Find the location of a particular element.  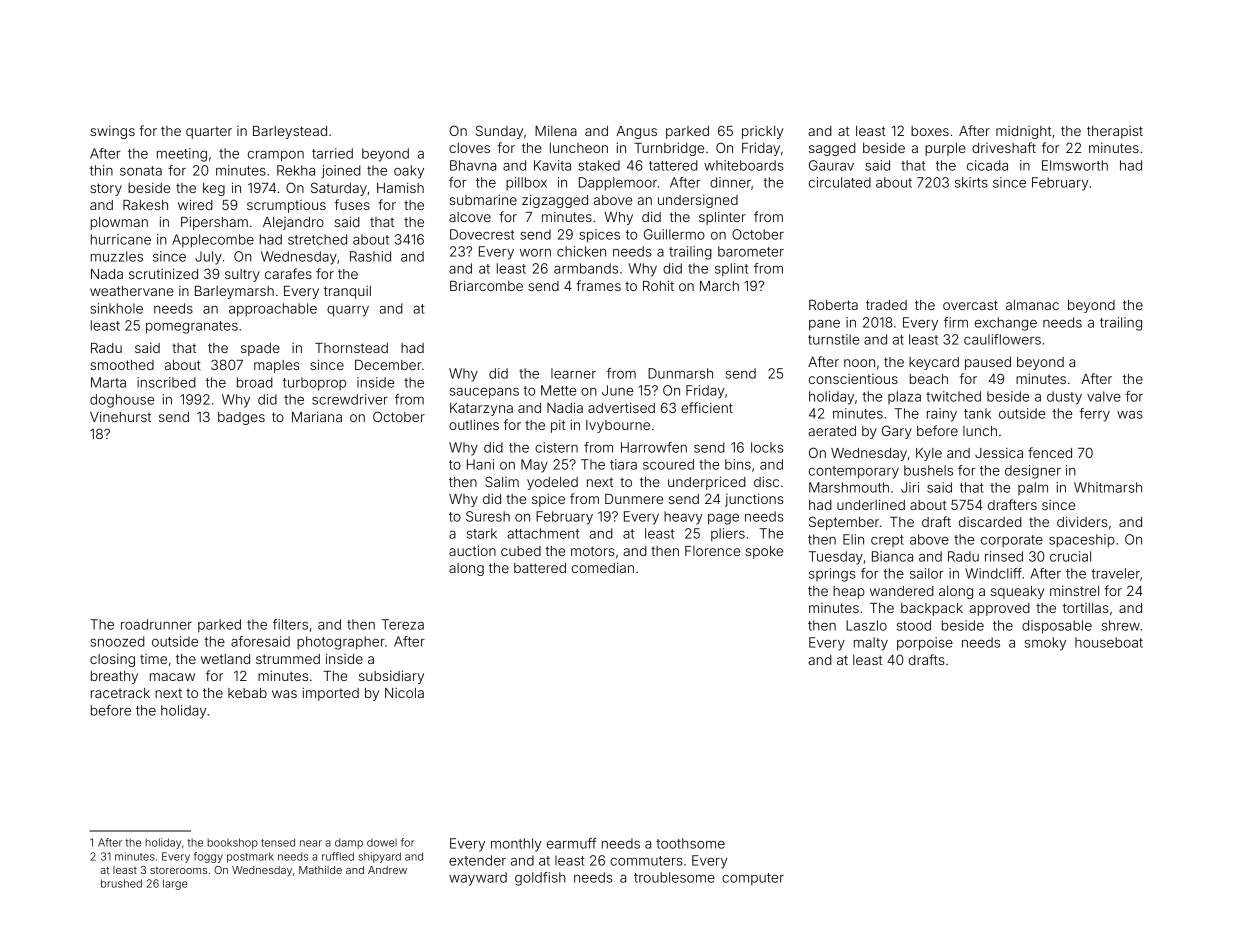

locks is located at coordinates (767, 447).
